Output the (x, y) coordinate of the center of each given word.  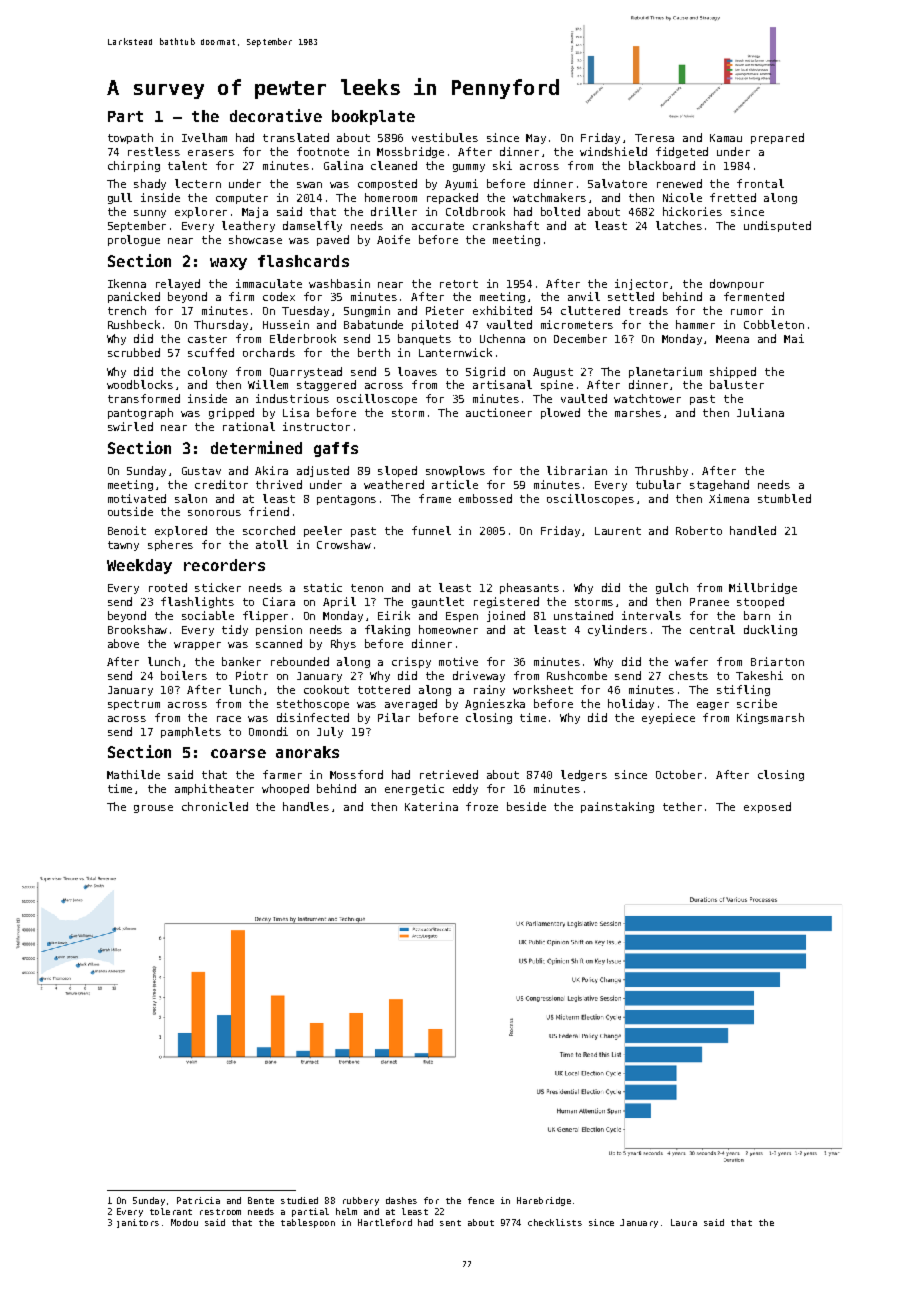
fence (481, 1200)
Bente (261, 1200)
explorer (201, 212)
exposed (767, 807)
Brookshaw (137, 629)
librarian (577, 470)
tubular (658, 484)
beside (526, 806)
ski (502, 165)
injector (641, 284)
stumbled (784, 498)
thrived (279, 484)
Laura (684, 1222)
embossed (485, 498)
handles (306, 806)
